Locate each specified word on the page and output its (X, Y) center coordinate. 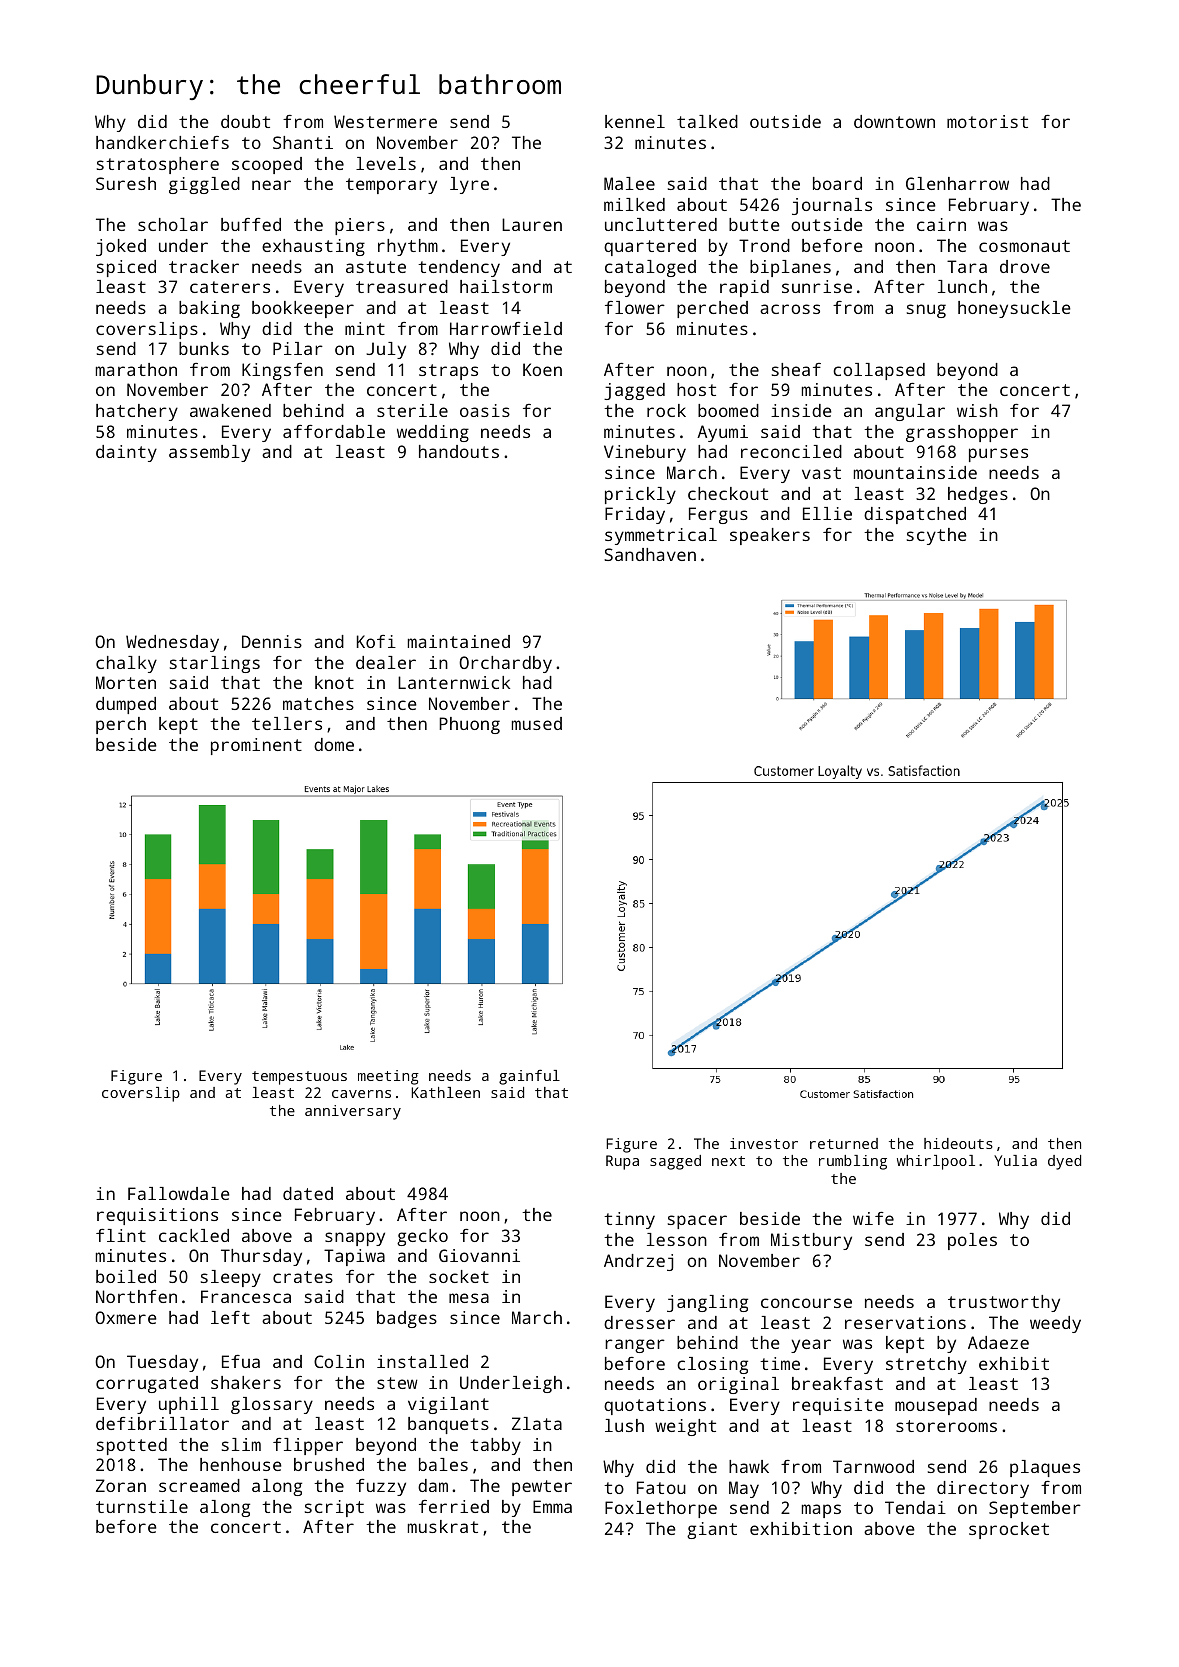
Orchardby (505, 664)
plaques (1045, 1468)
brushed (329, 1464)
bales (443, 1464)
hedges (978, 495)
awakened (230, 410)
